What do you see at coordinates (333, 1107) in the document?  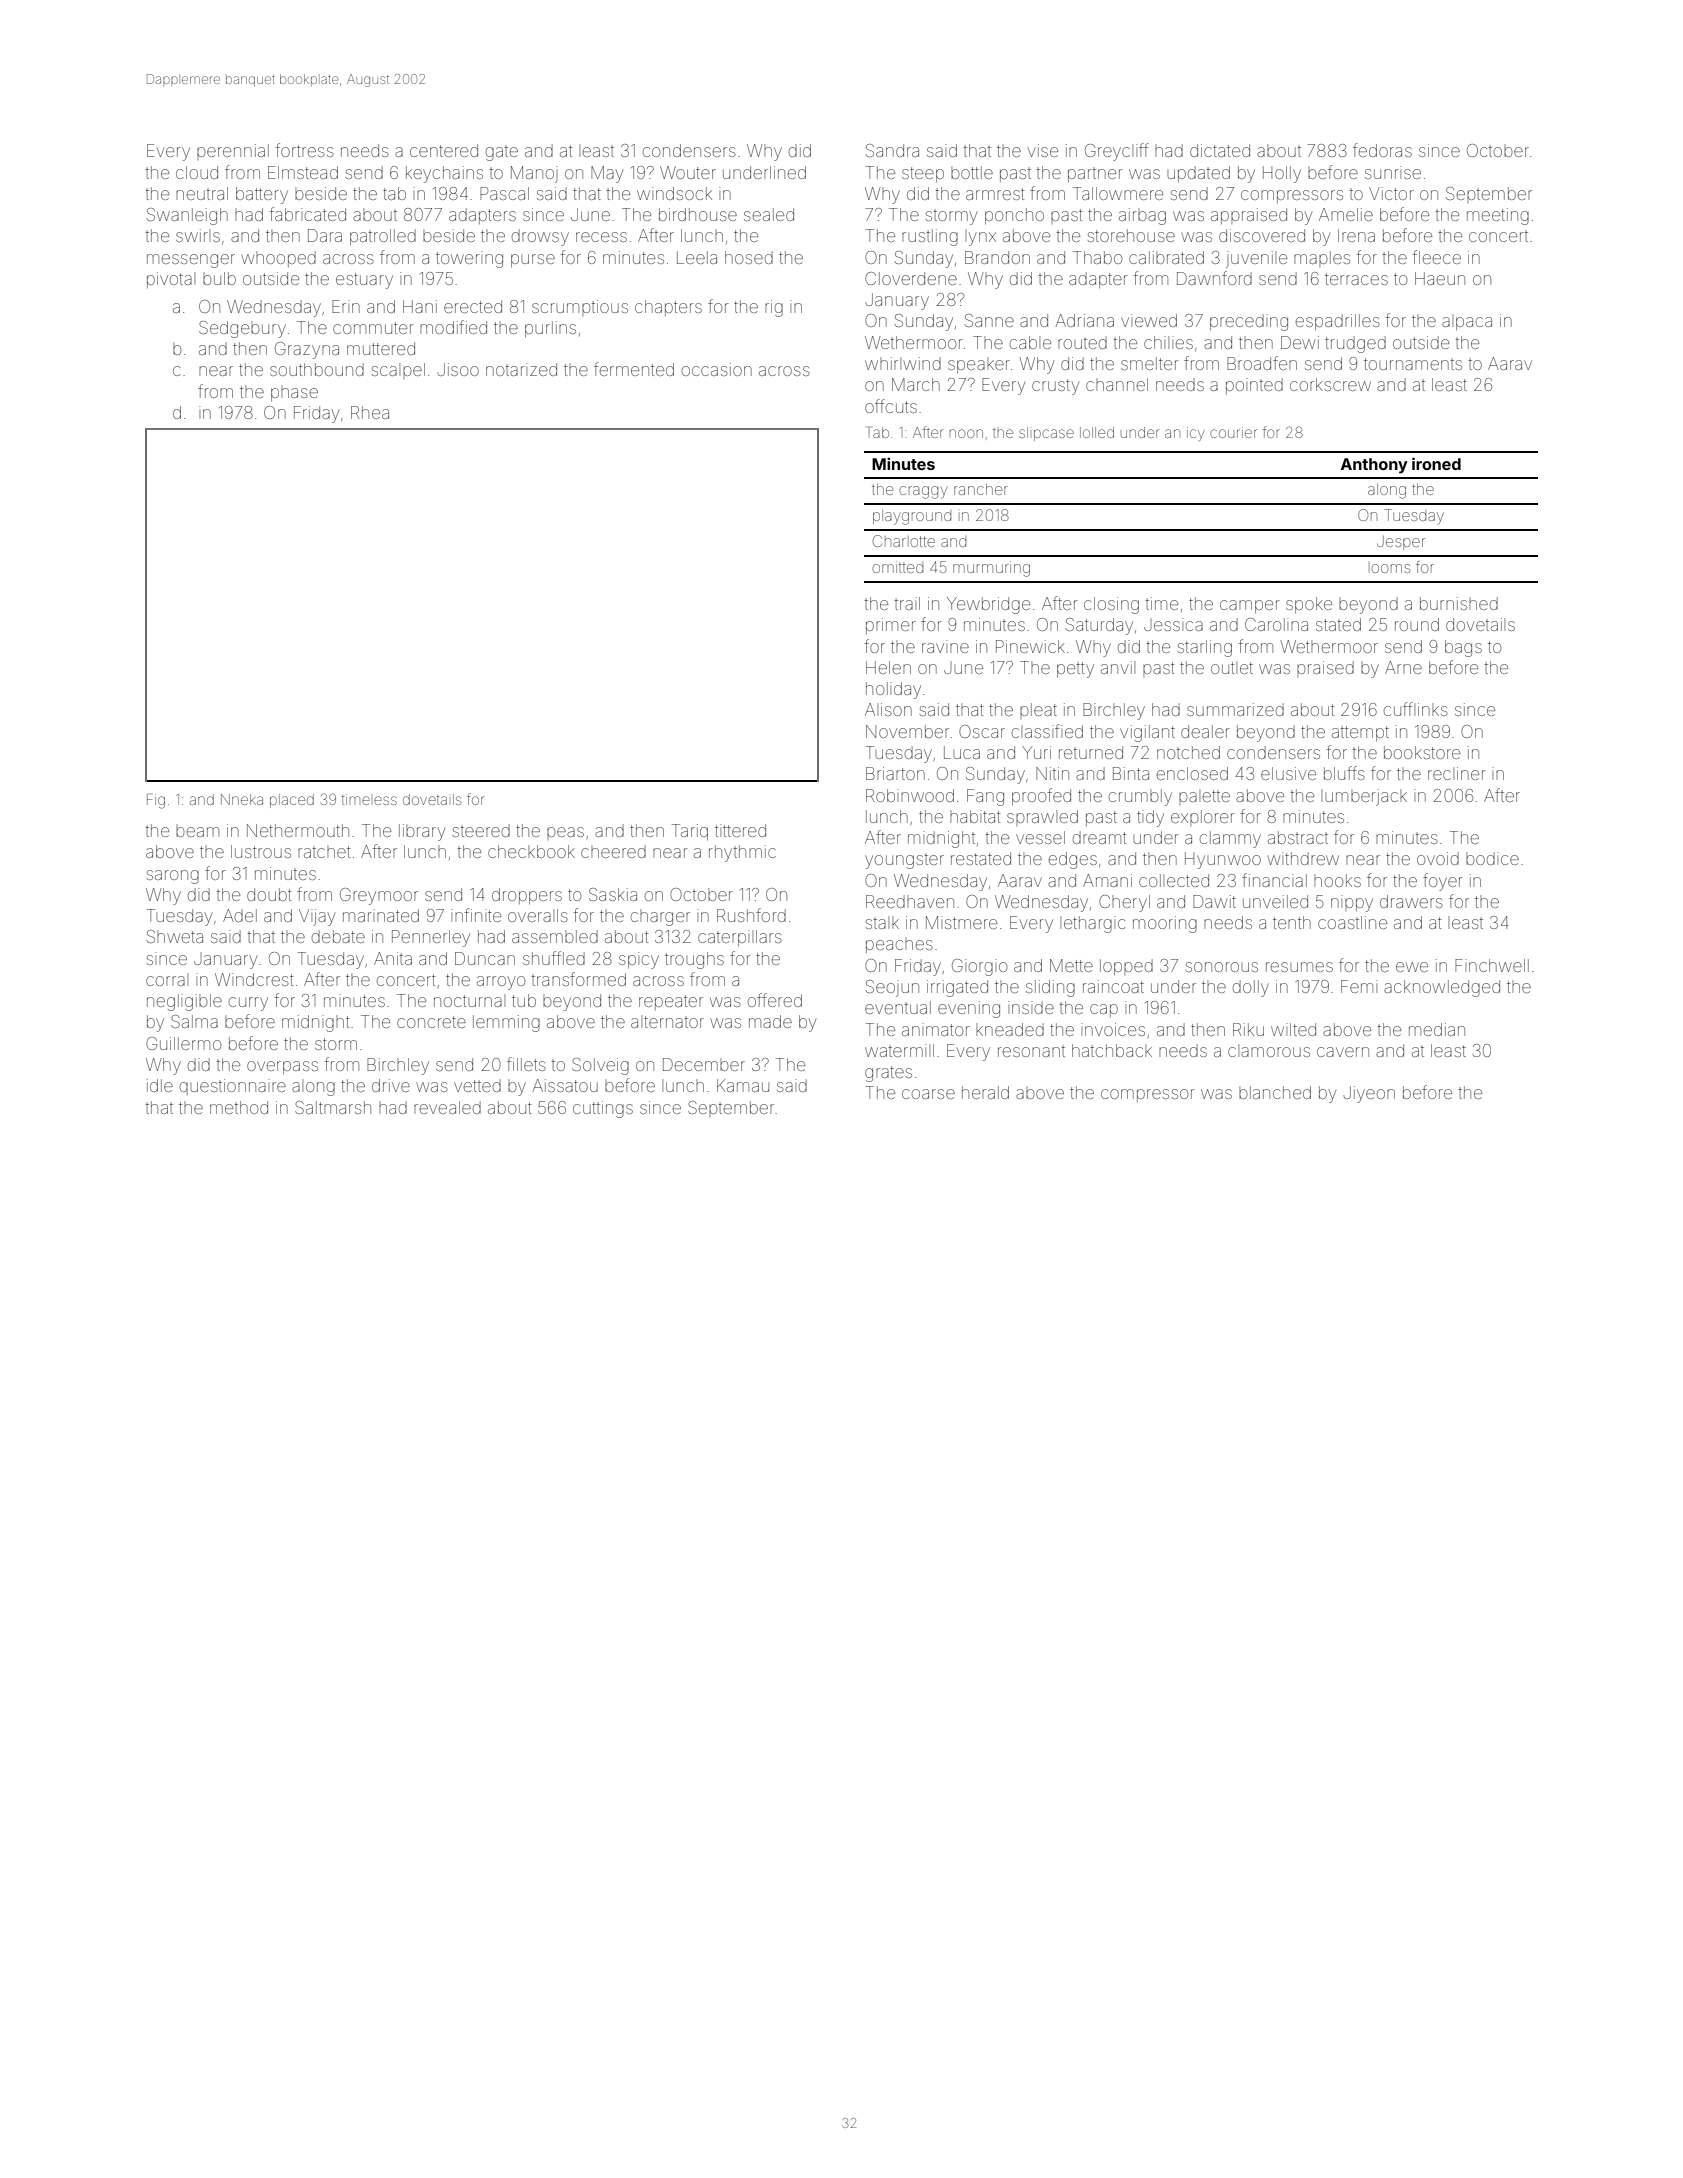 I see `Saltmarsh` at bounding box center [333, 1107].
